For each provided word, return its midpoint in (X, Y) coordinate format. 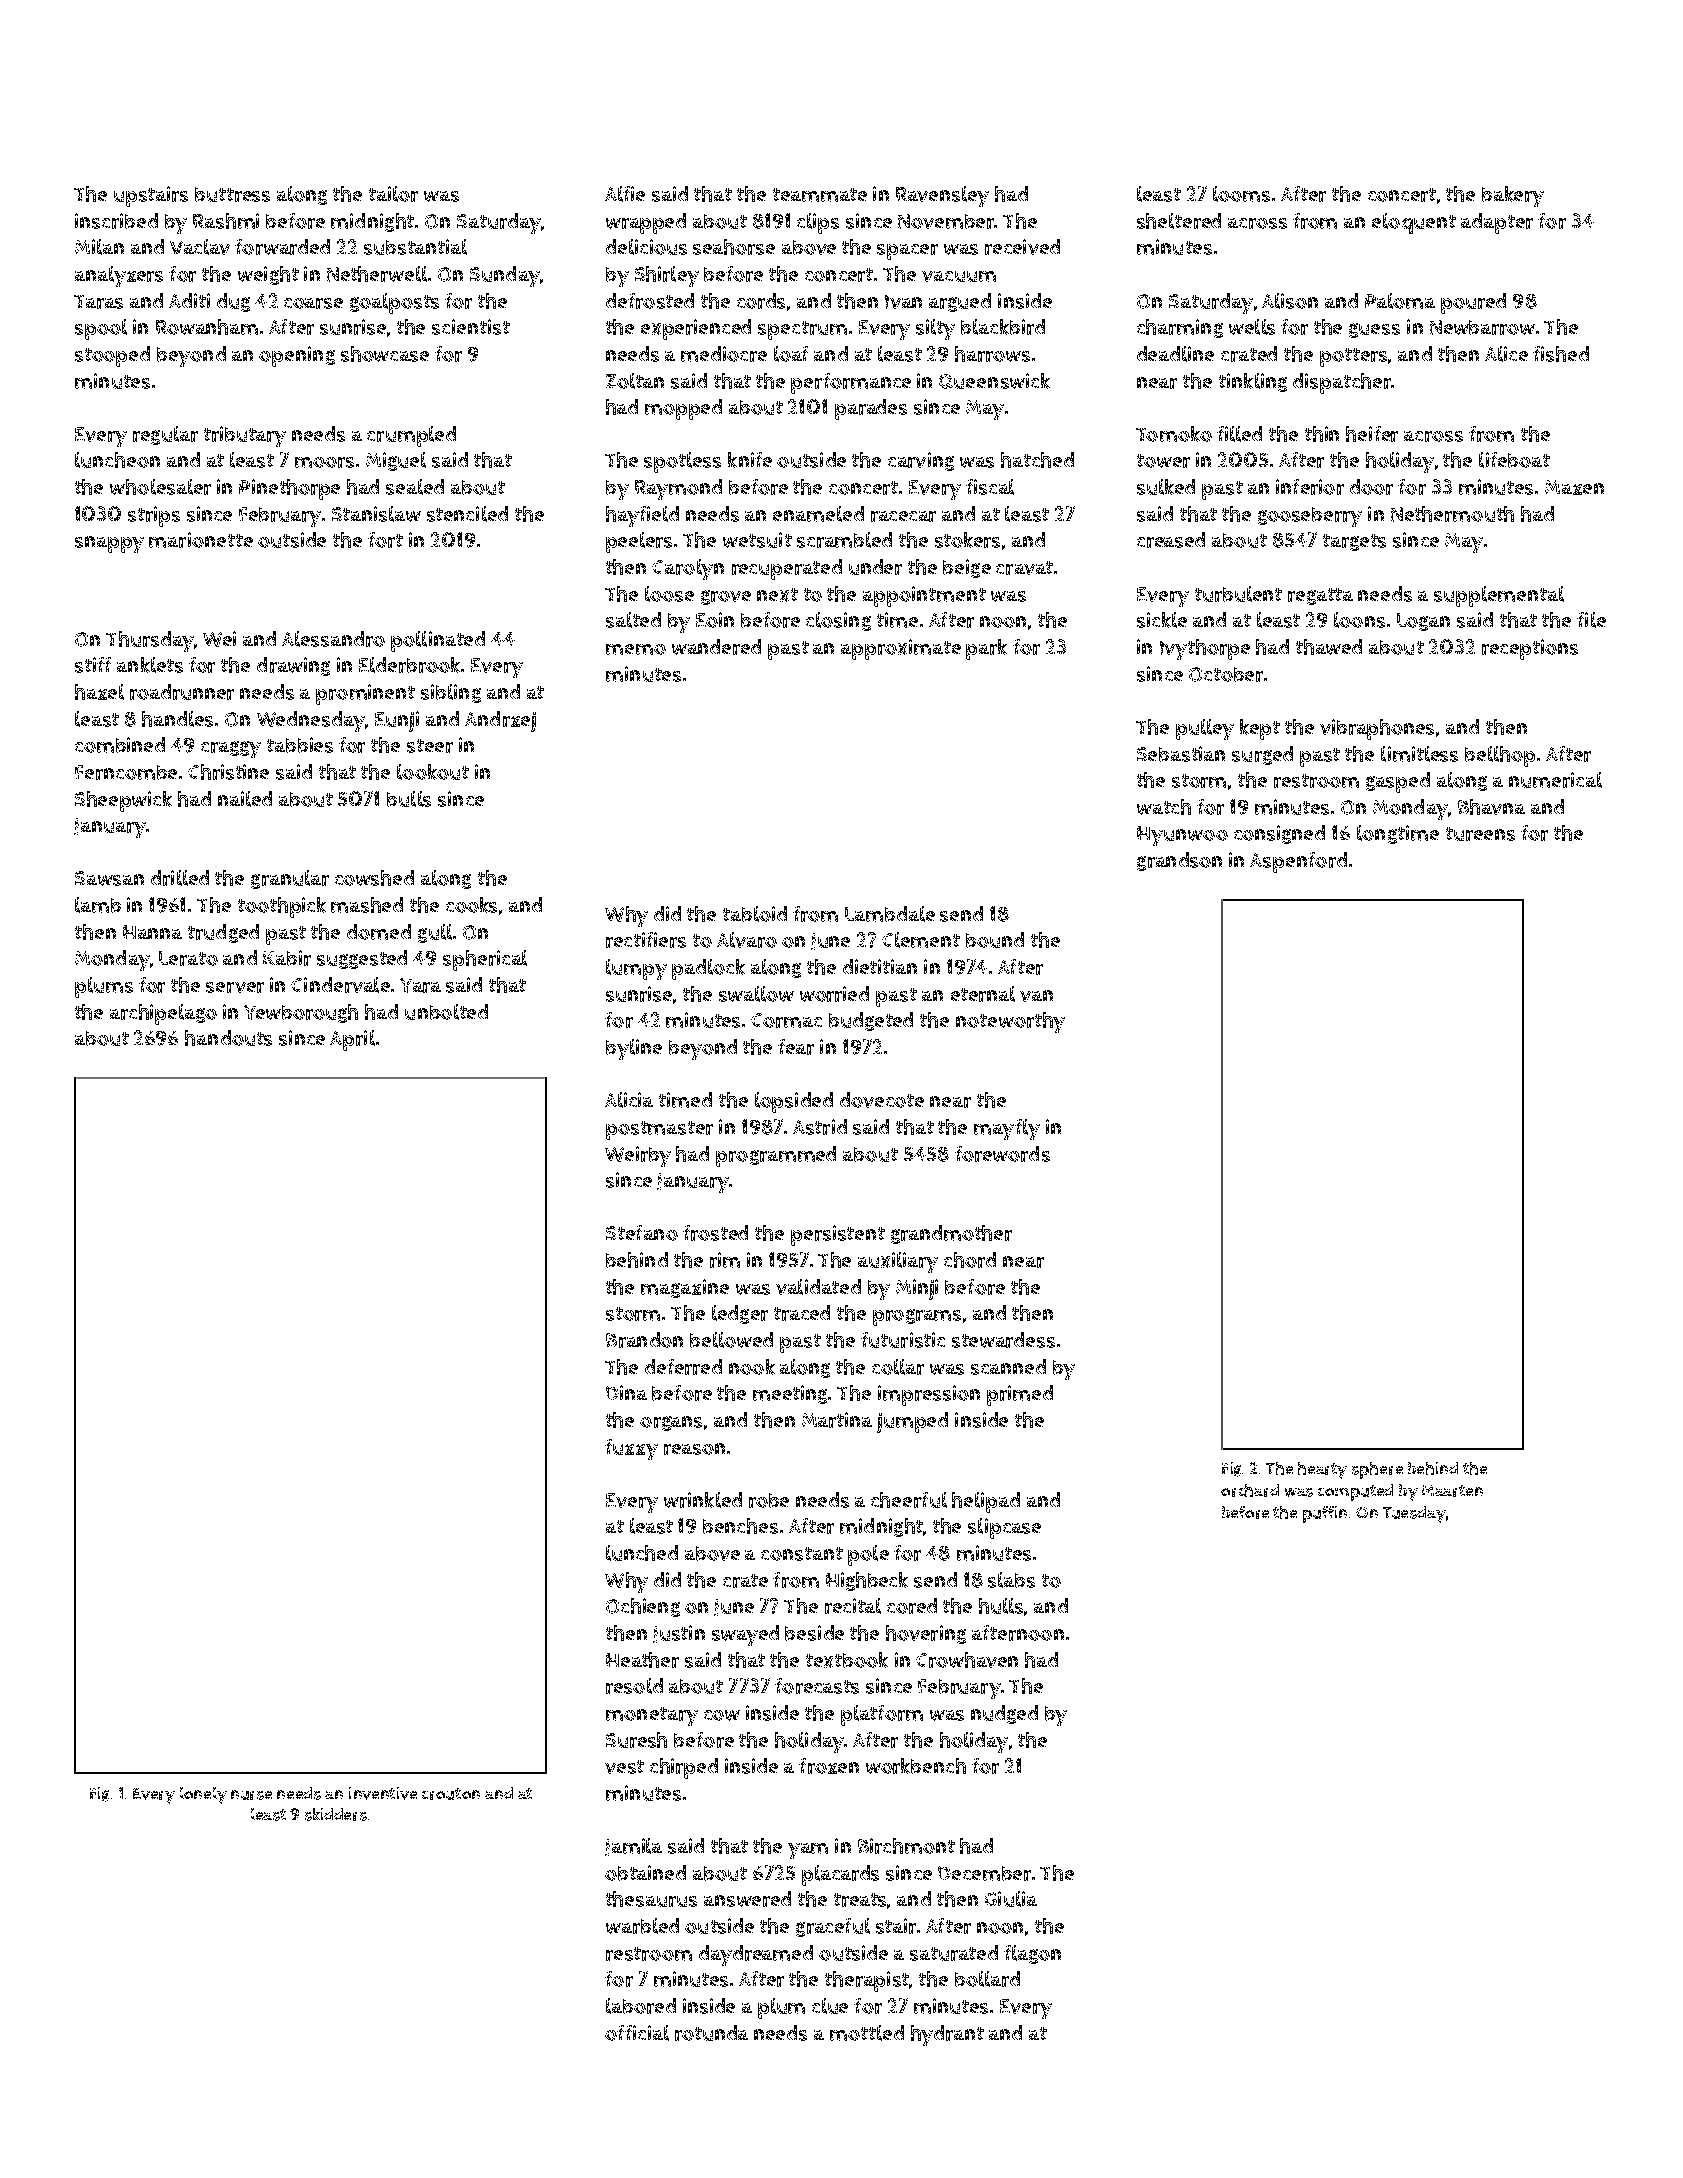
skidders (336, 1814)
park (986, 649)
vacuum (959, 276)
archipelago (163, 1014)
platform (882, 1715)
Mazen (1574, 487)
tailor (393, 194)
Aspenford (1298, 862)
